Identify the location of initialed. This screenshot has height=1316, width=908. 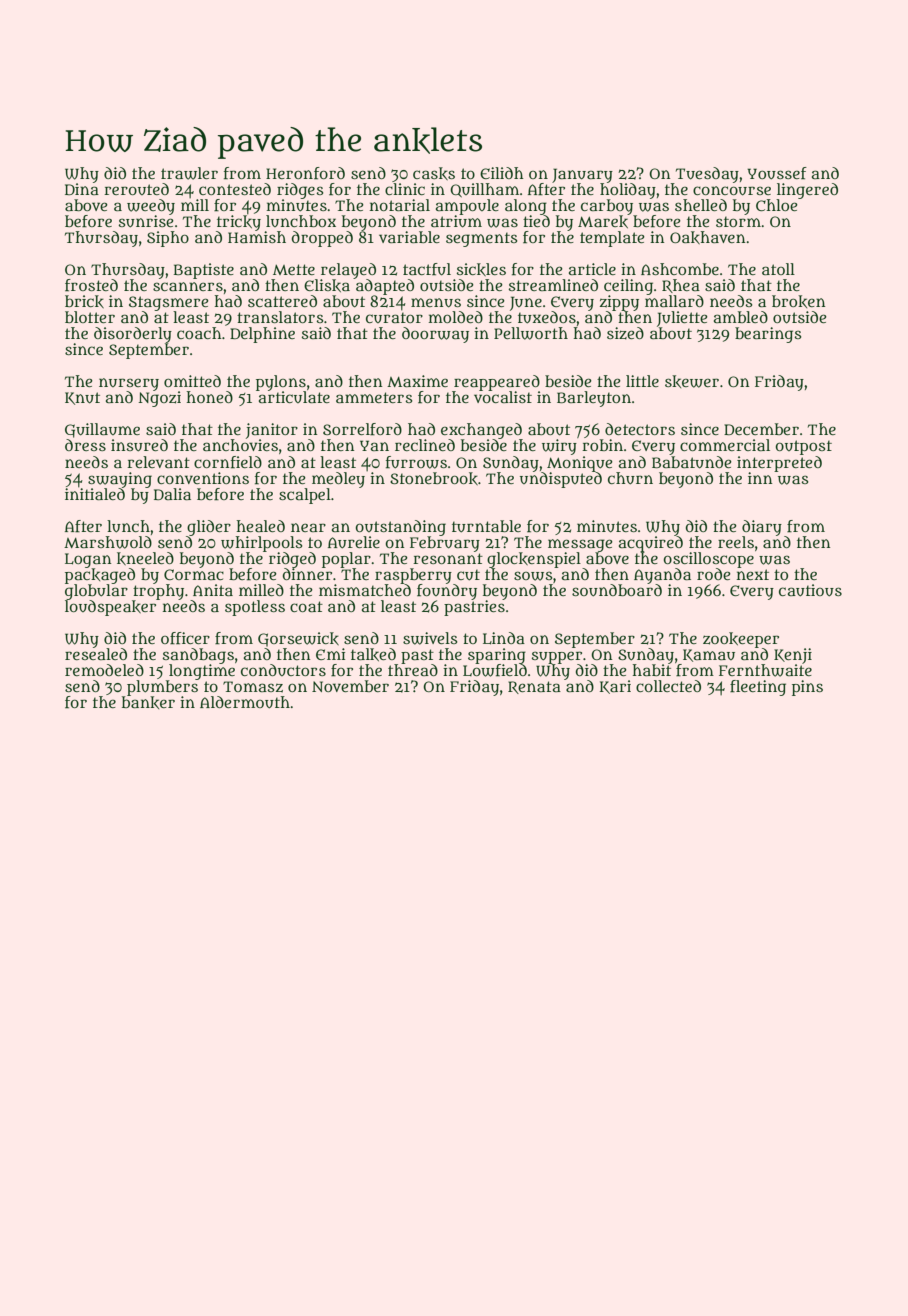
(95, 493).
